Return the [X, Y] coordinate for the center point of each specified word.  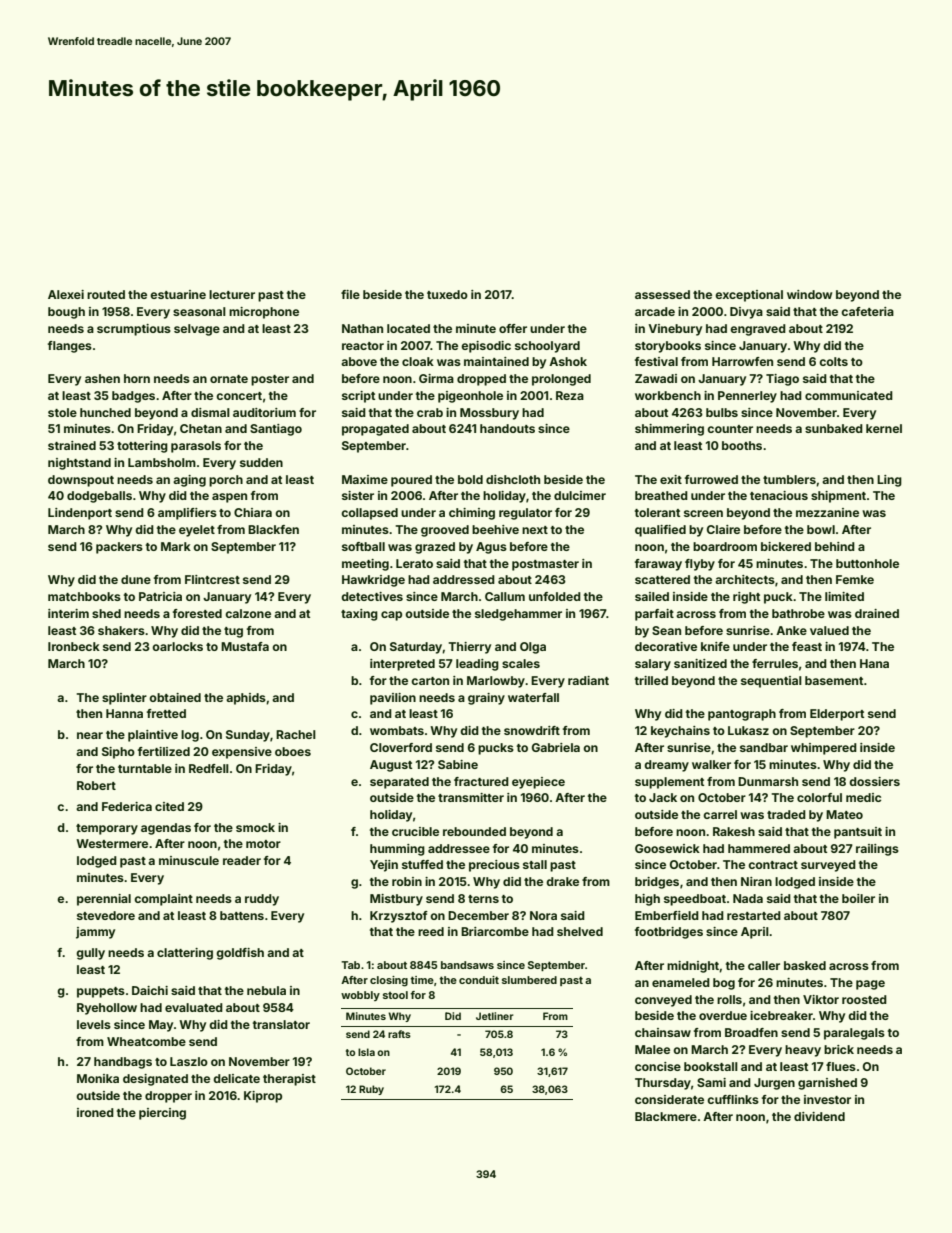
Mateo [844, 814]
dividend [819, 1116]
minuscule [189, 860]
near [90, 735]
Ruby [371, 1090]
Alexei [66, 294]
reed [431, 931]
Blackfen [273, 529]
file [350, 294]
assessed [662, 294]
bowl [821, 529]
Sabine [458, 764]
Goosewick [667, 848]
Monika [98, 1078]
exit [671, 479]
